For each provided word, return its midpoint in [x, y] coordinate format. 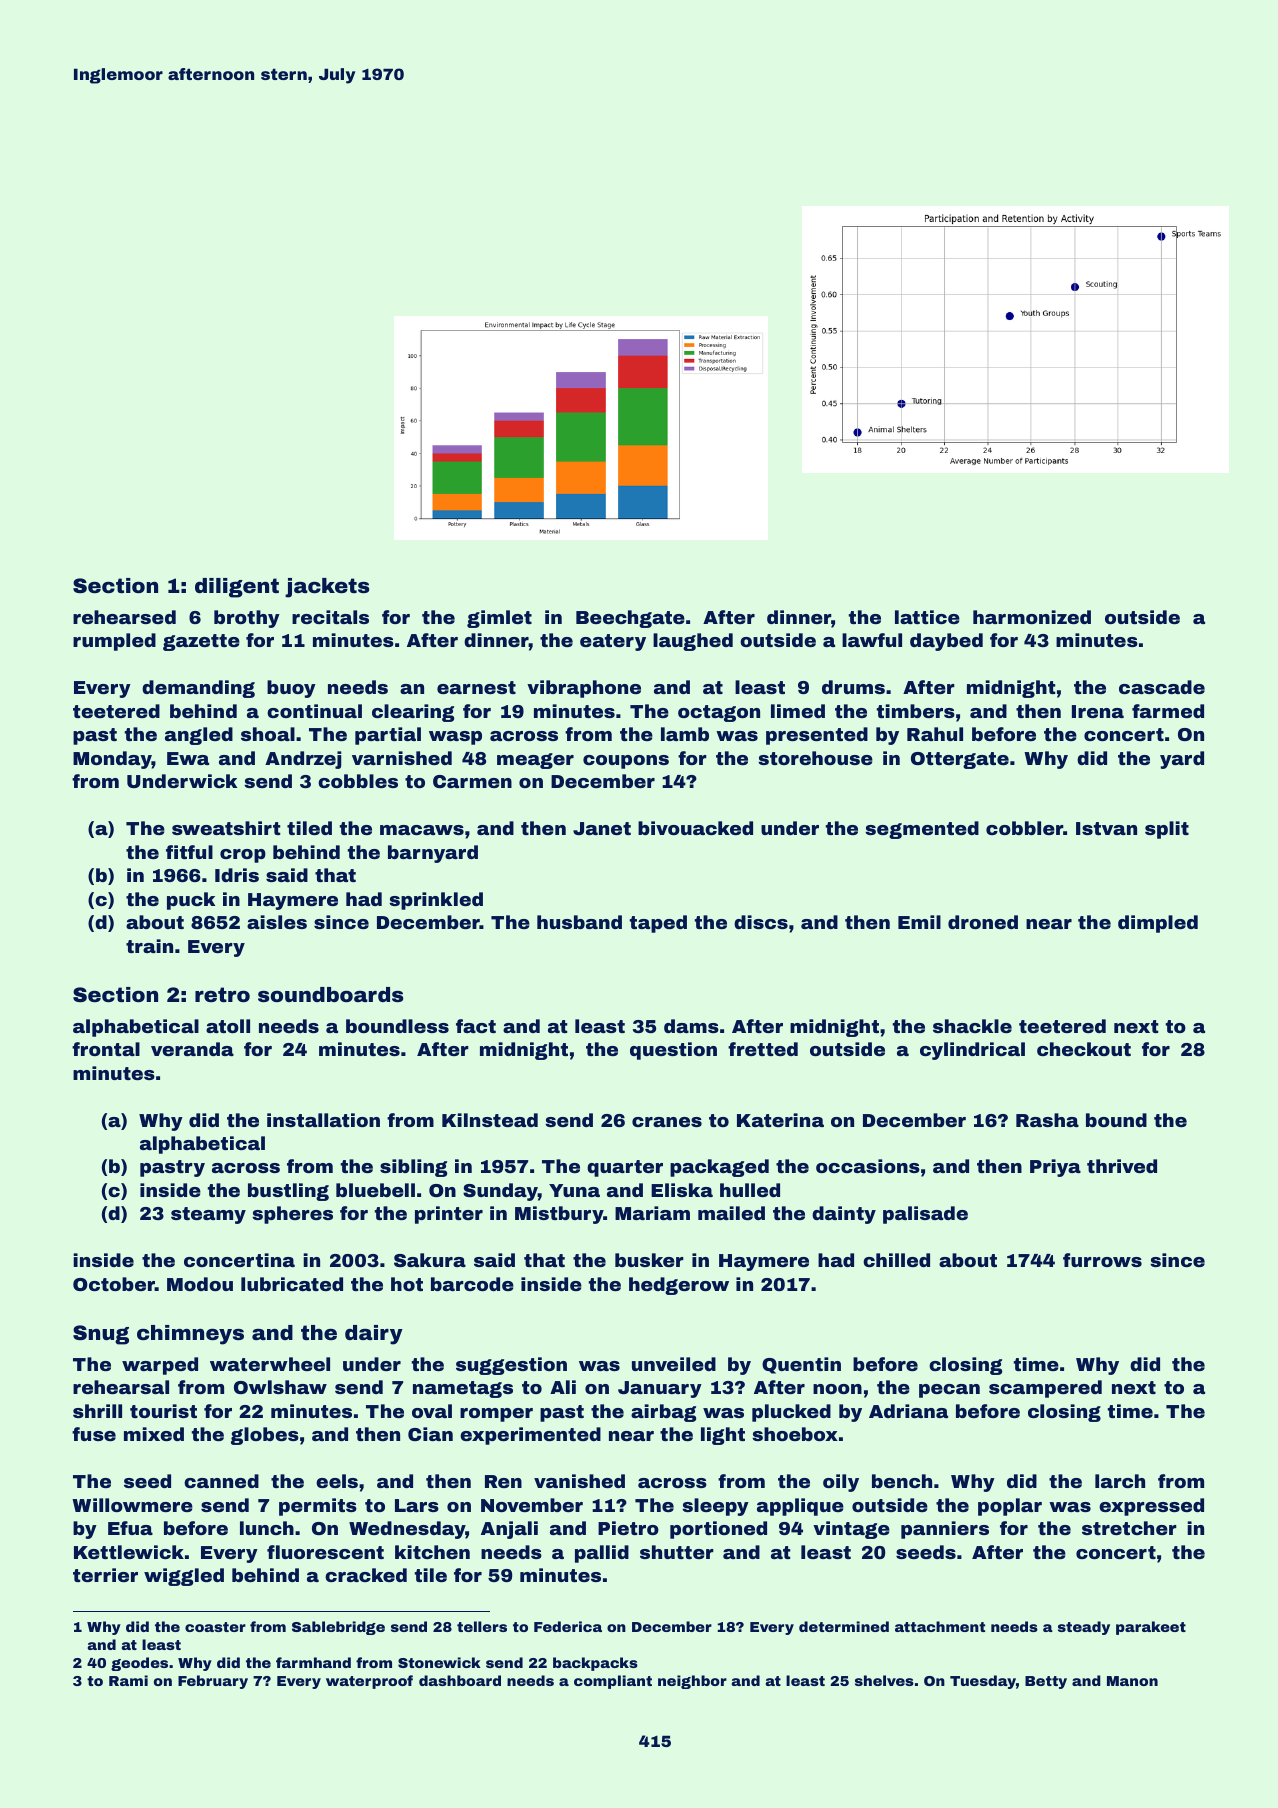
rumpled [114, 642]
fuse [94, 1434]
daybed [946, 642]
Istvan [1106, 828]
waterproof [369, 1682]
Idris [237, 875]
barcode [472, 1284]
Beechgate [630, 619]
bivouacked [695, 828]
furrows [1102, 1260]
